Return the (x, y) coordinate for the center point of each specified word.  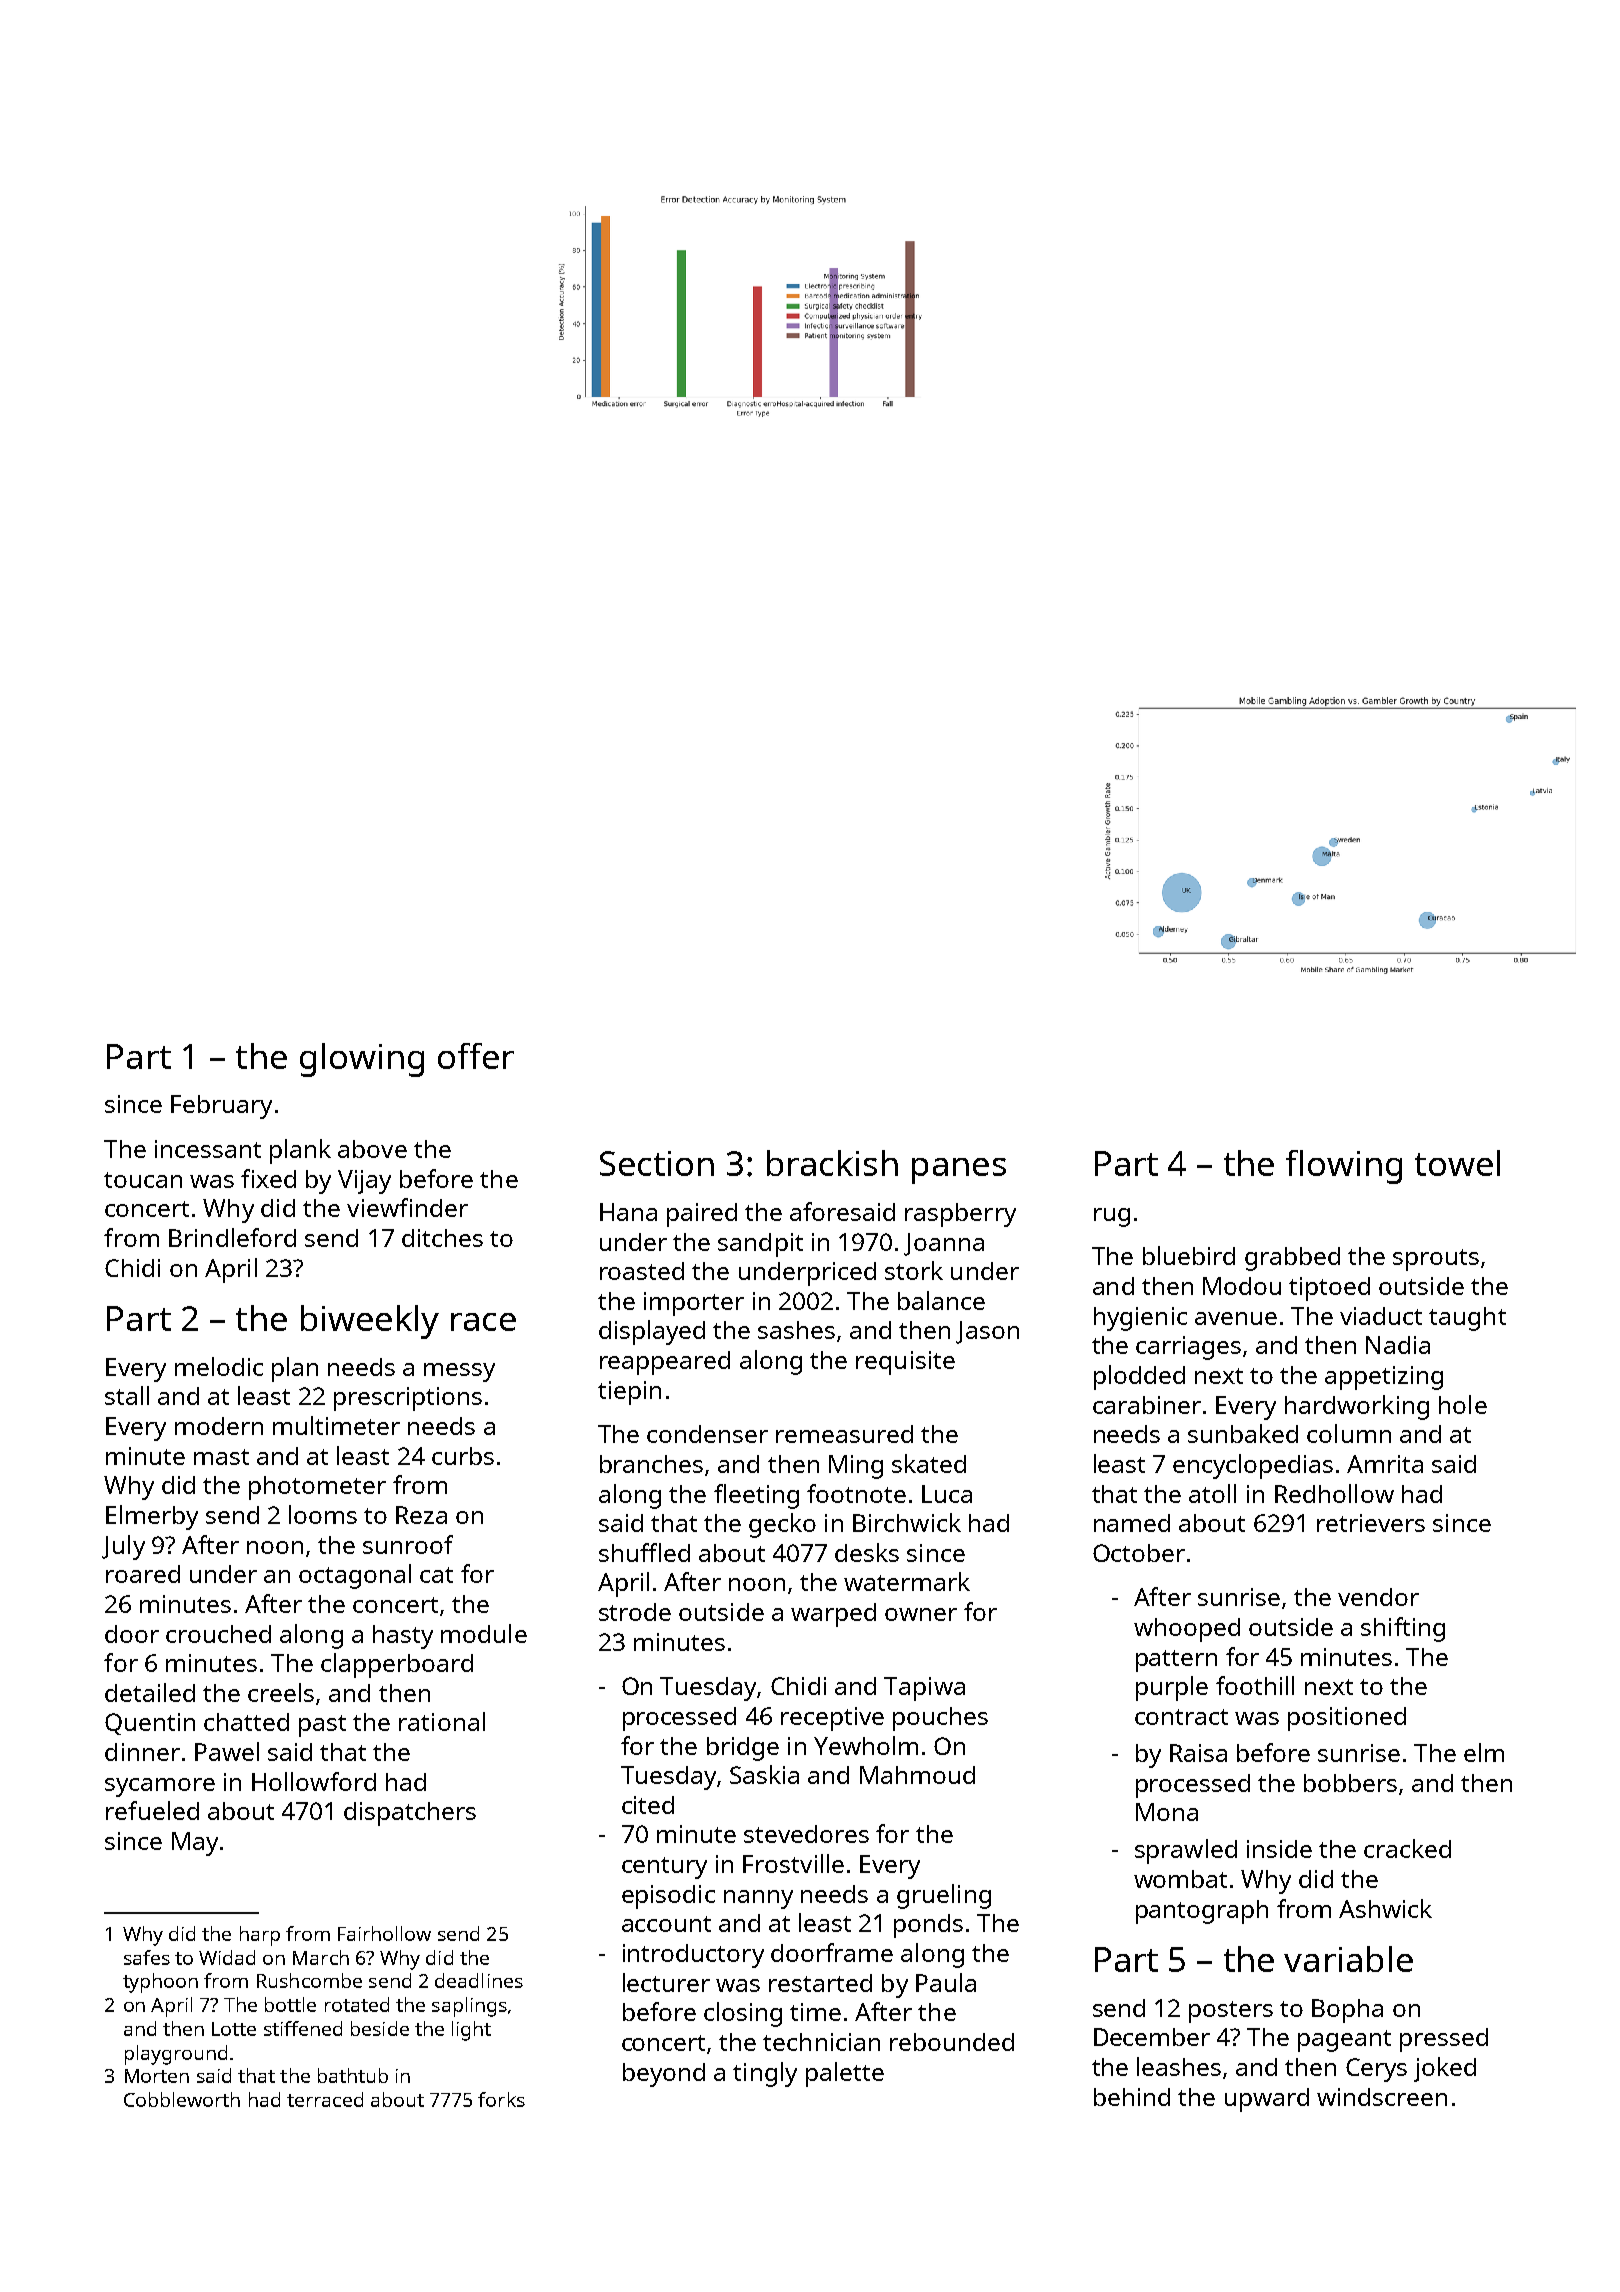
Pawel (227, 1751)
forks (501, 2099)
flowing (1344, 1167)
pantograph (1202, 1912)
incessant (208, 1149)
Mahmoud (917, 1775)
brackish (832, 1163)
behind (1132, 2097)
